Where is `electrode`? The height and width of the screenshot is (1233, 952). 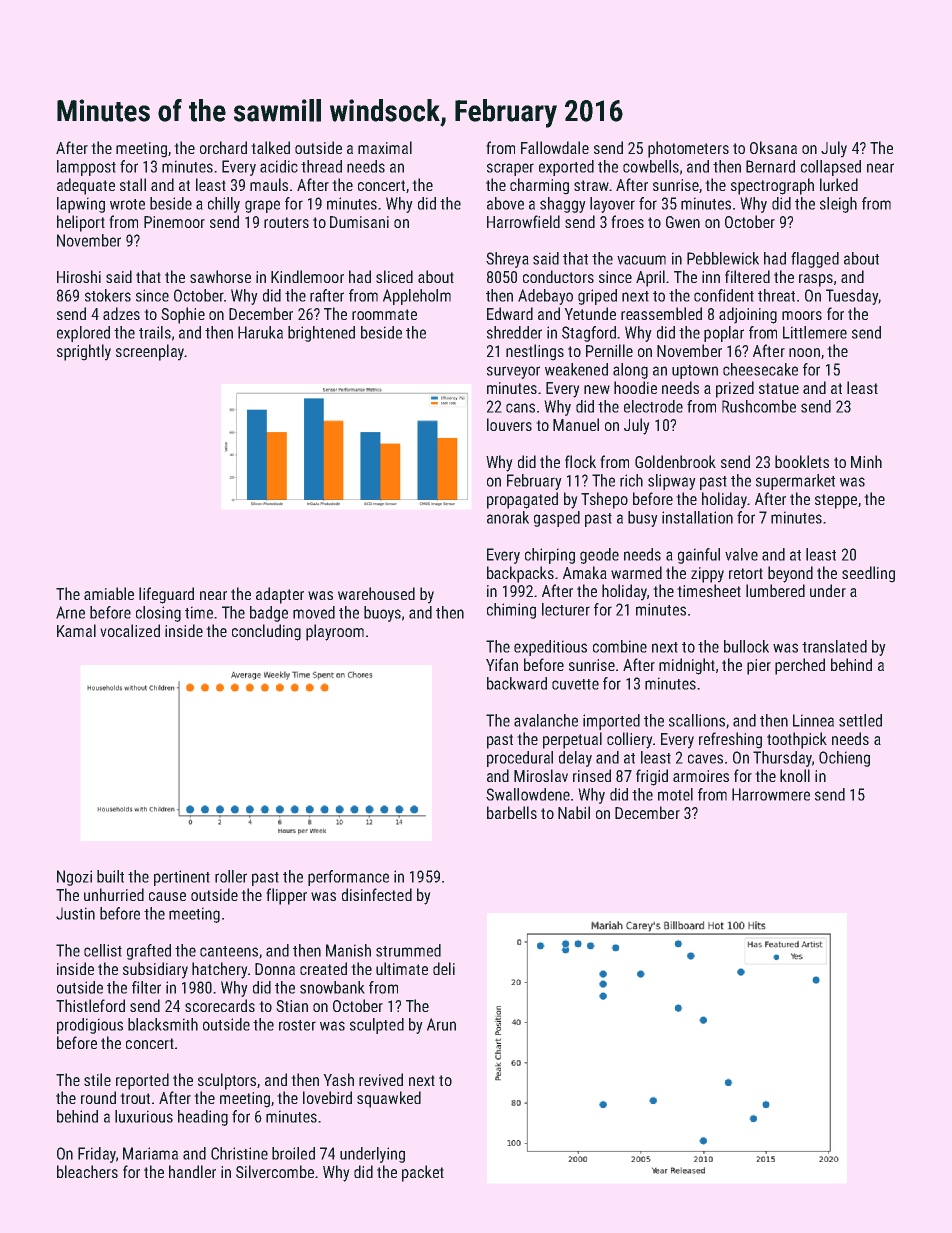 electrode is located at coordinates (653, 406).
